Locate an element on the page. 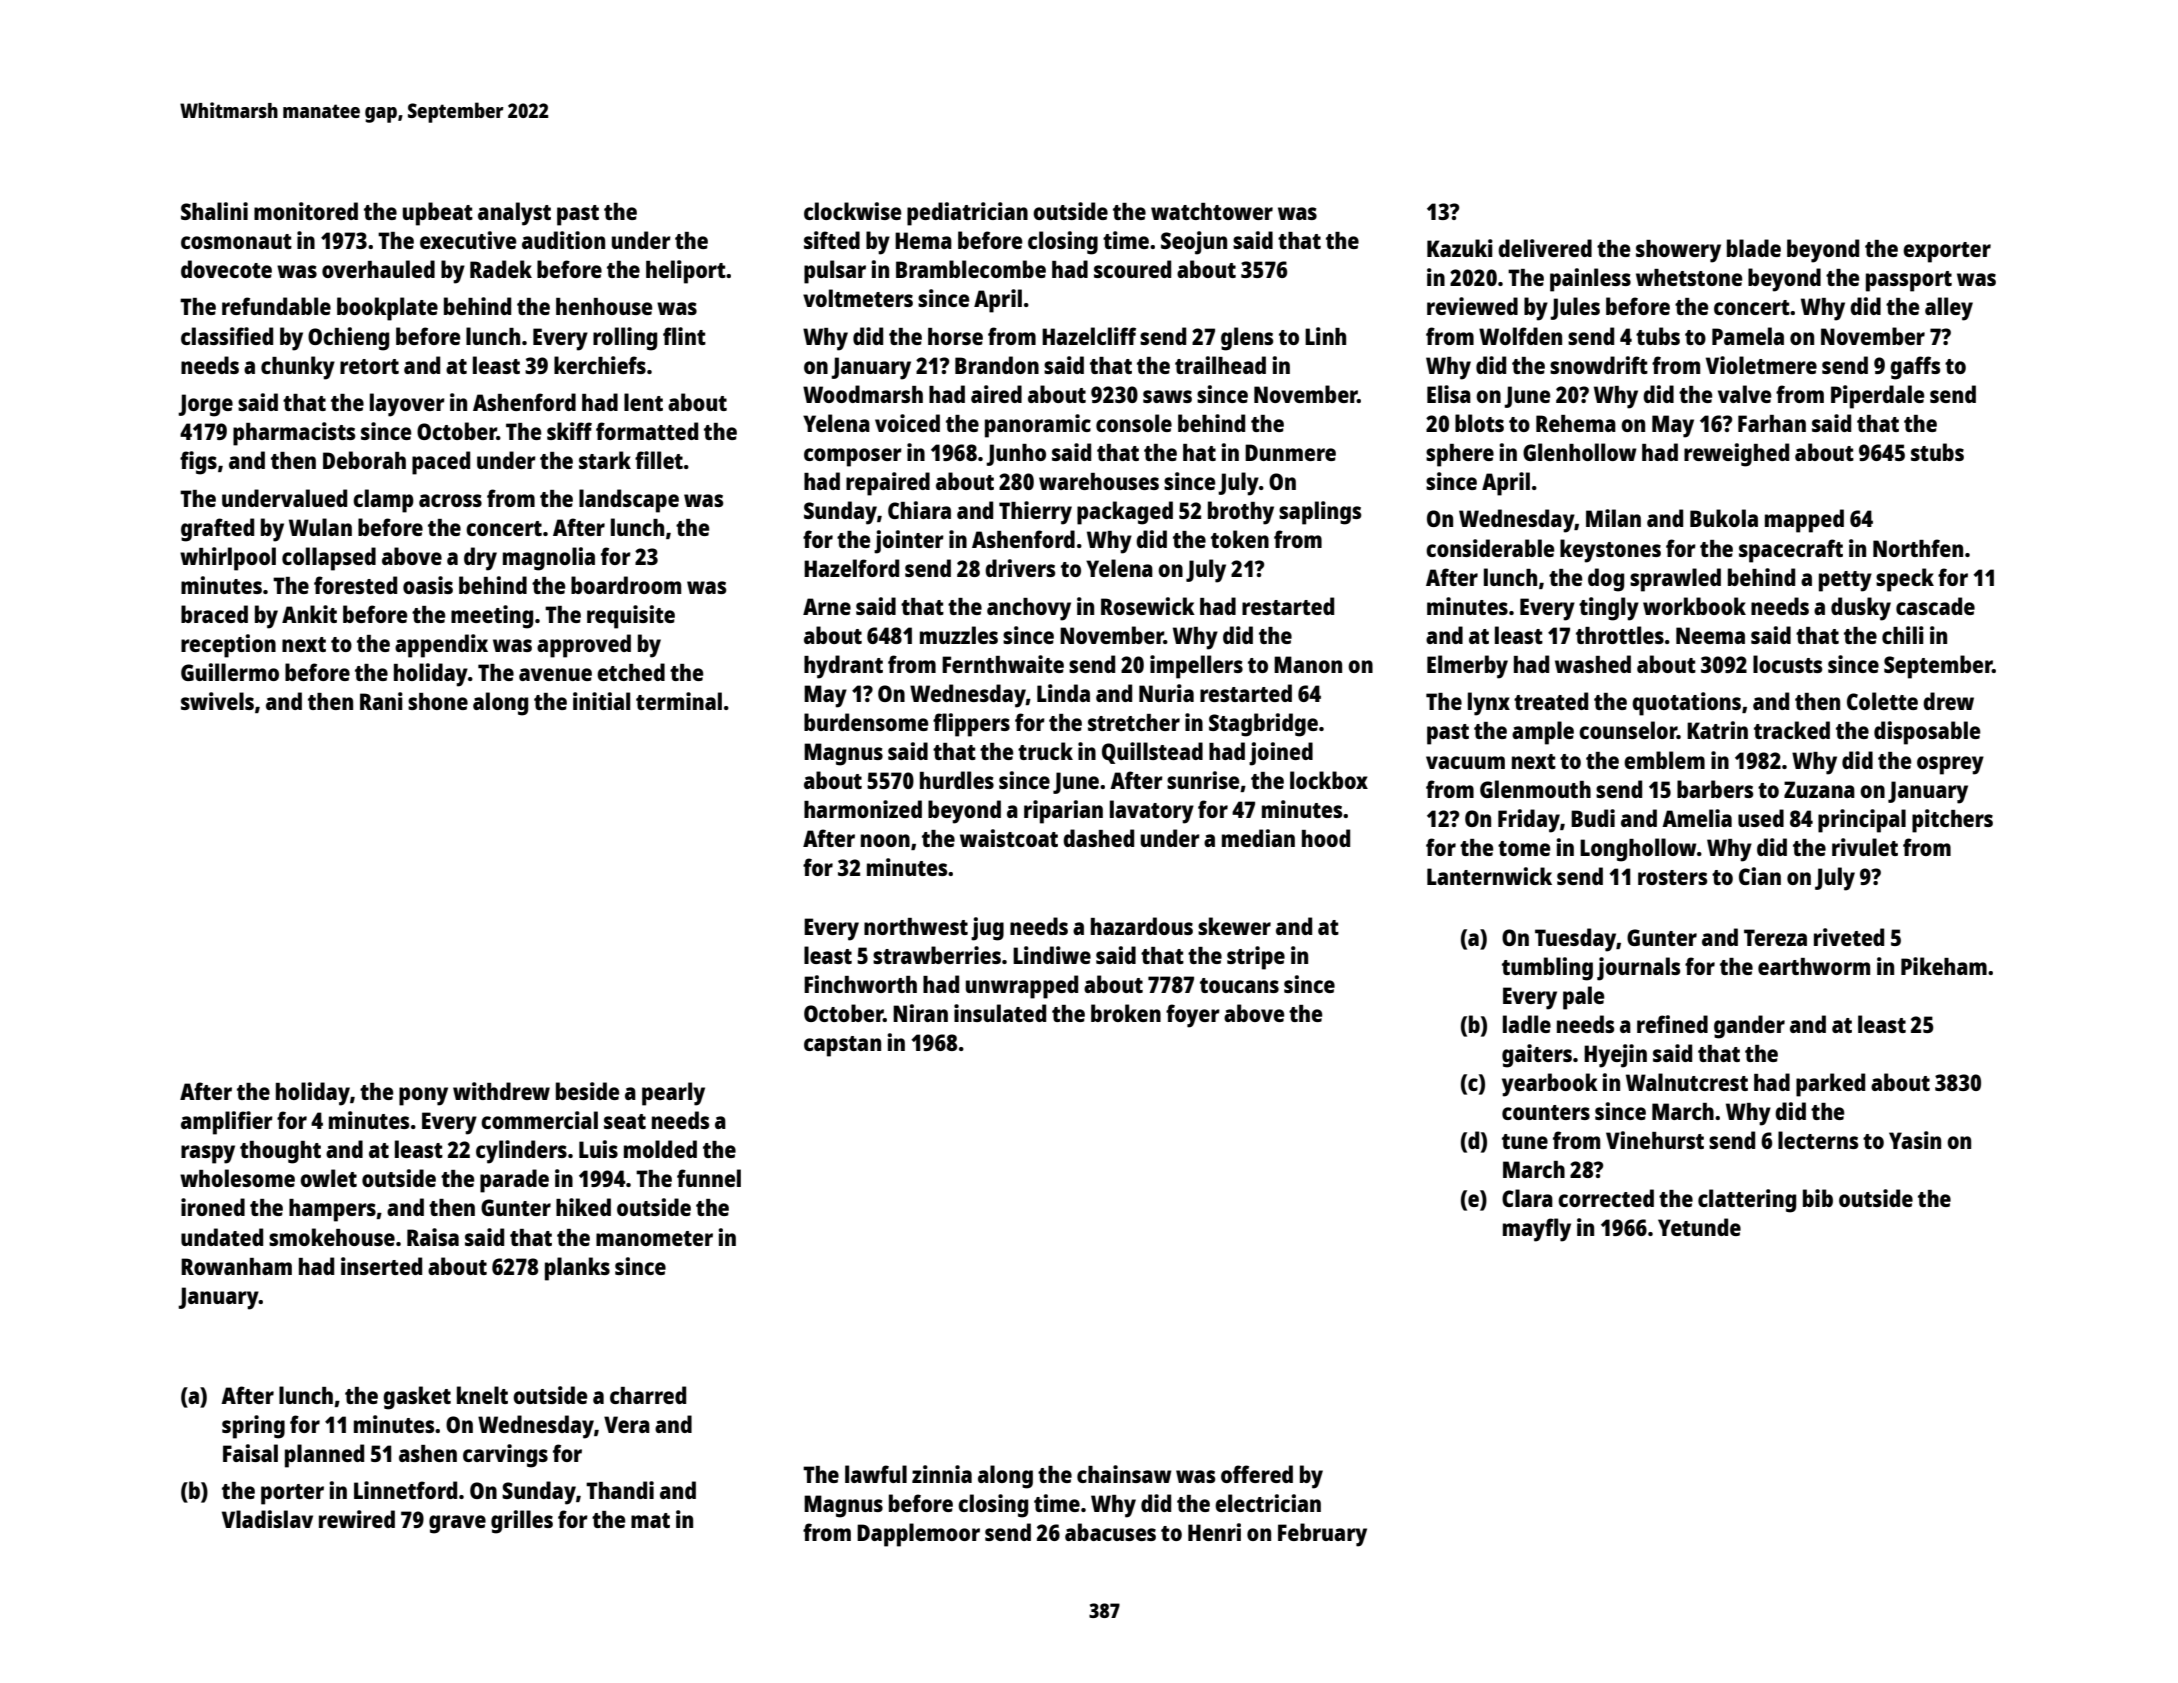 This document has height=1683, width=2178. disposable is located at coordinates (1927, 733).
